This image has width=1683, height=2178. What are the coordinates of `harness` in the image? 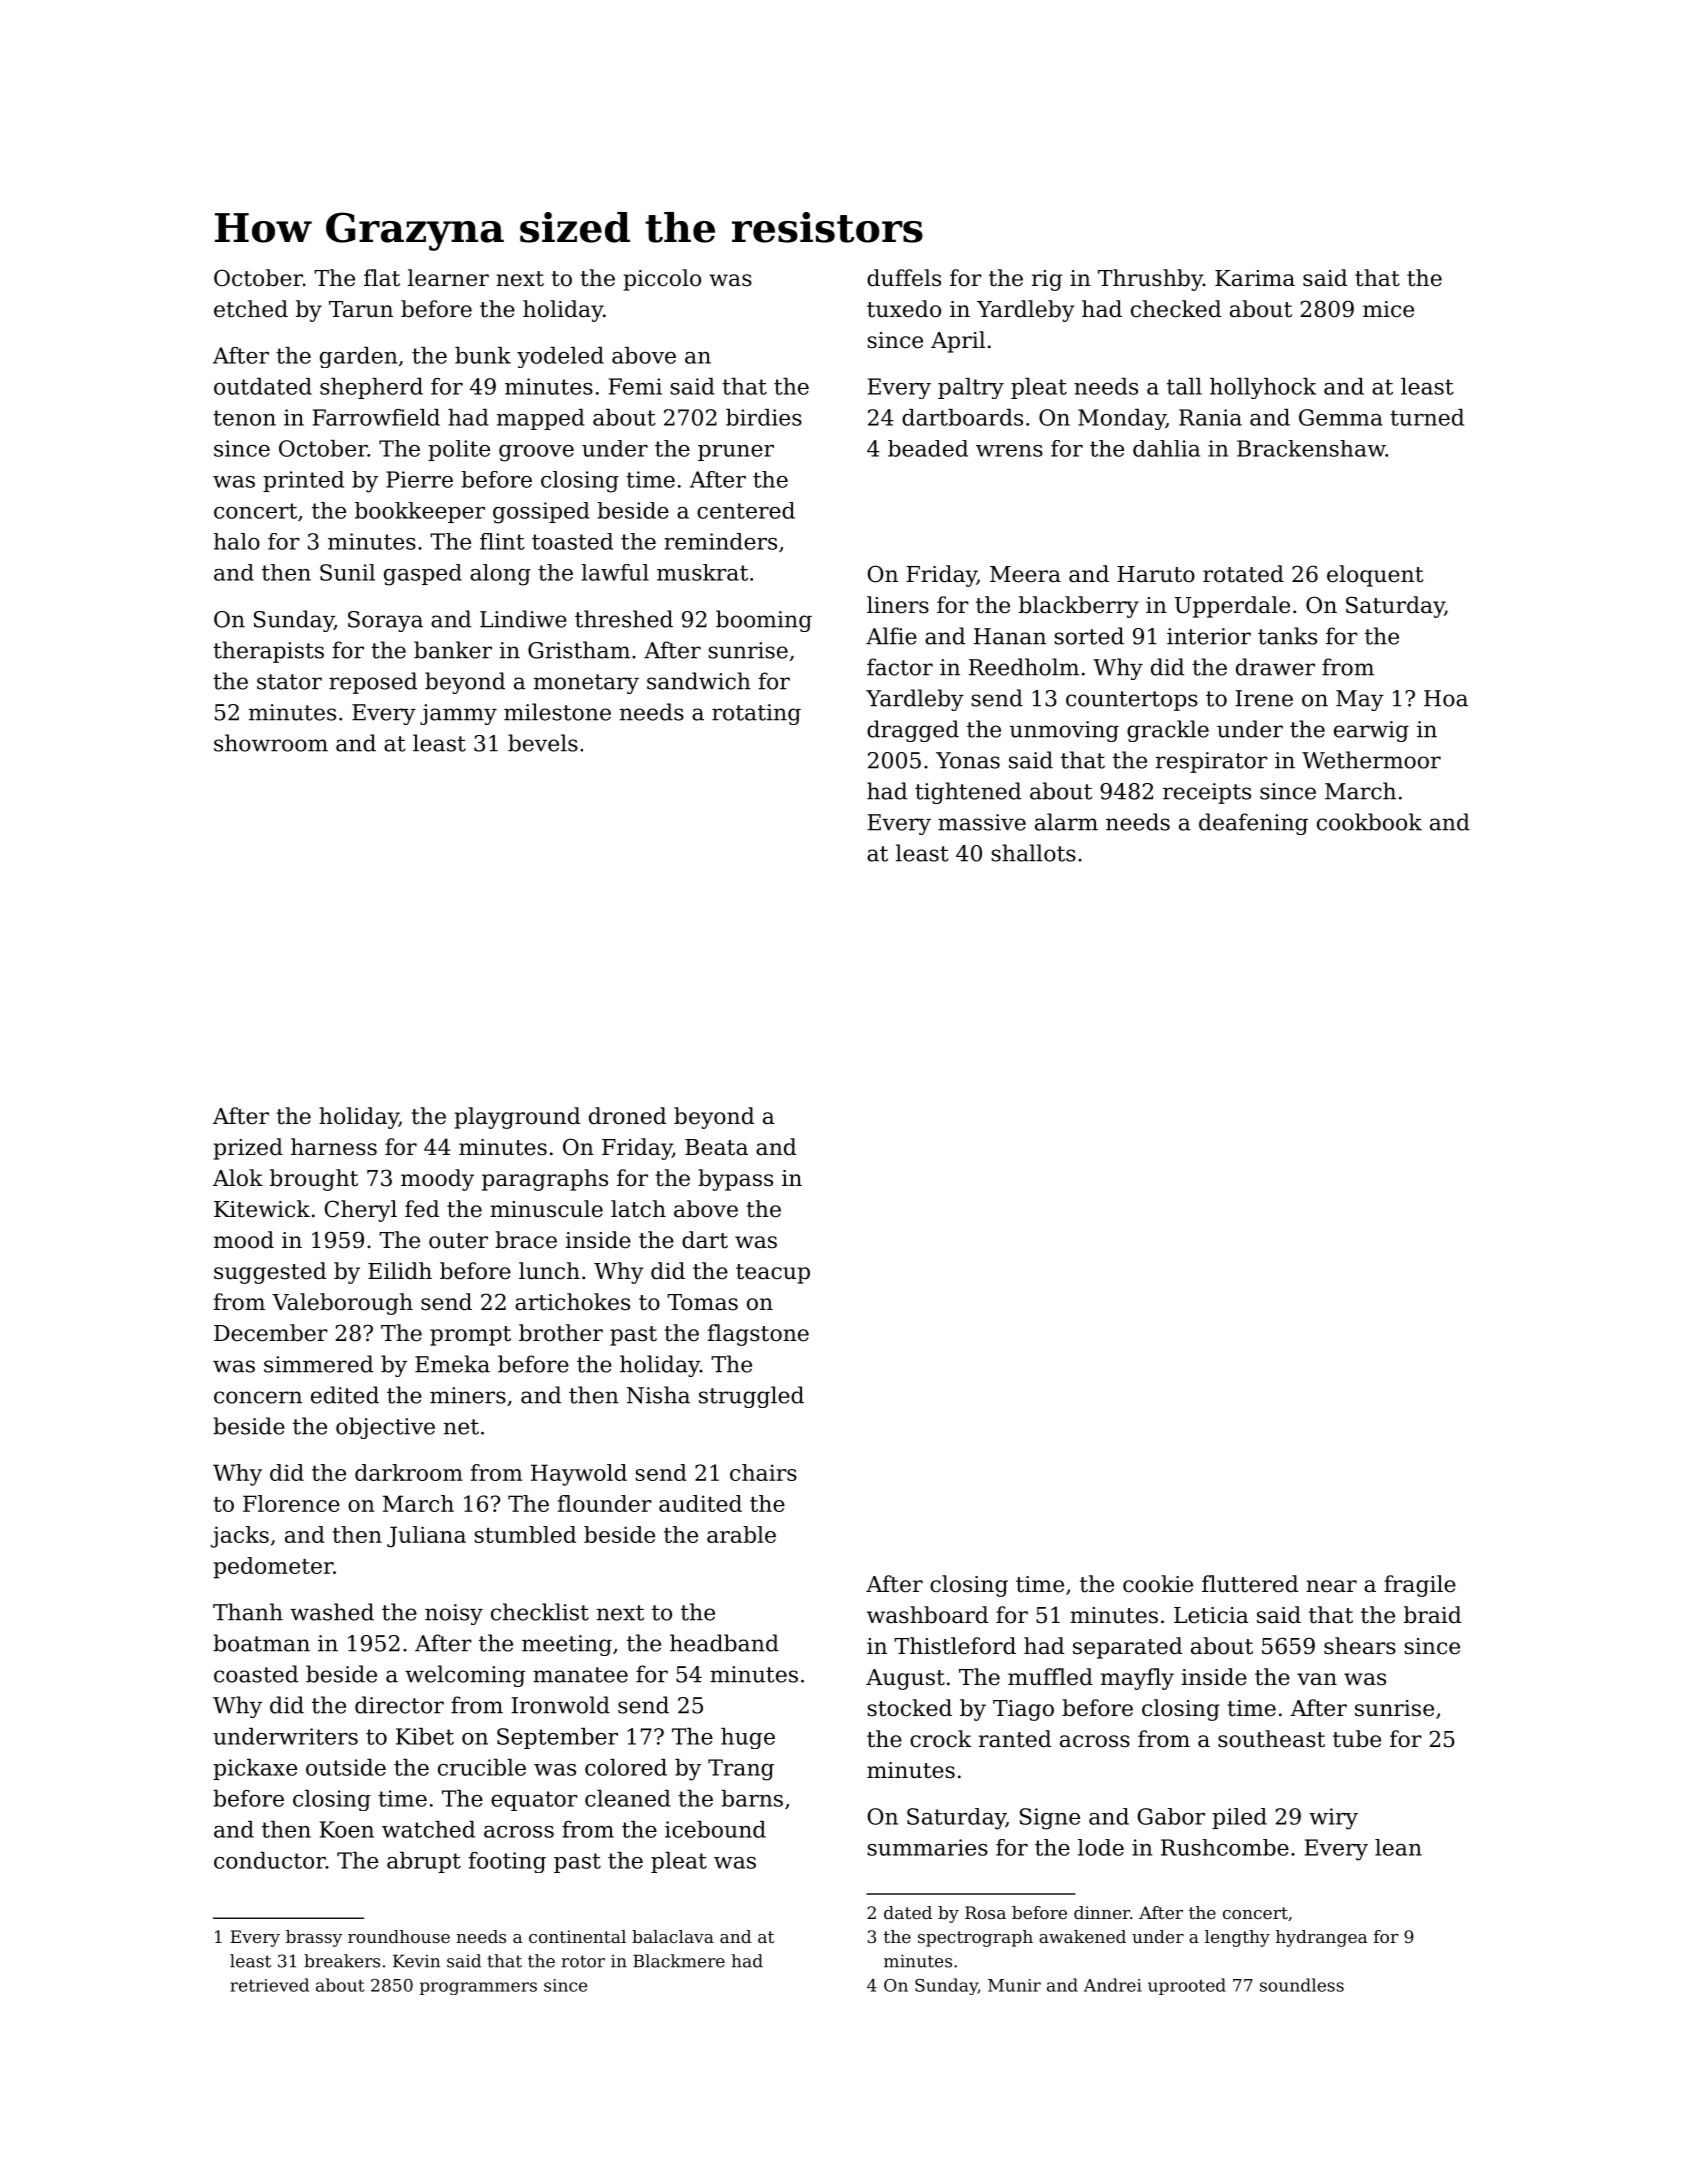 It's located at (334, 1147).
